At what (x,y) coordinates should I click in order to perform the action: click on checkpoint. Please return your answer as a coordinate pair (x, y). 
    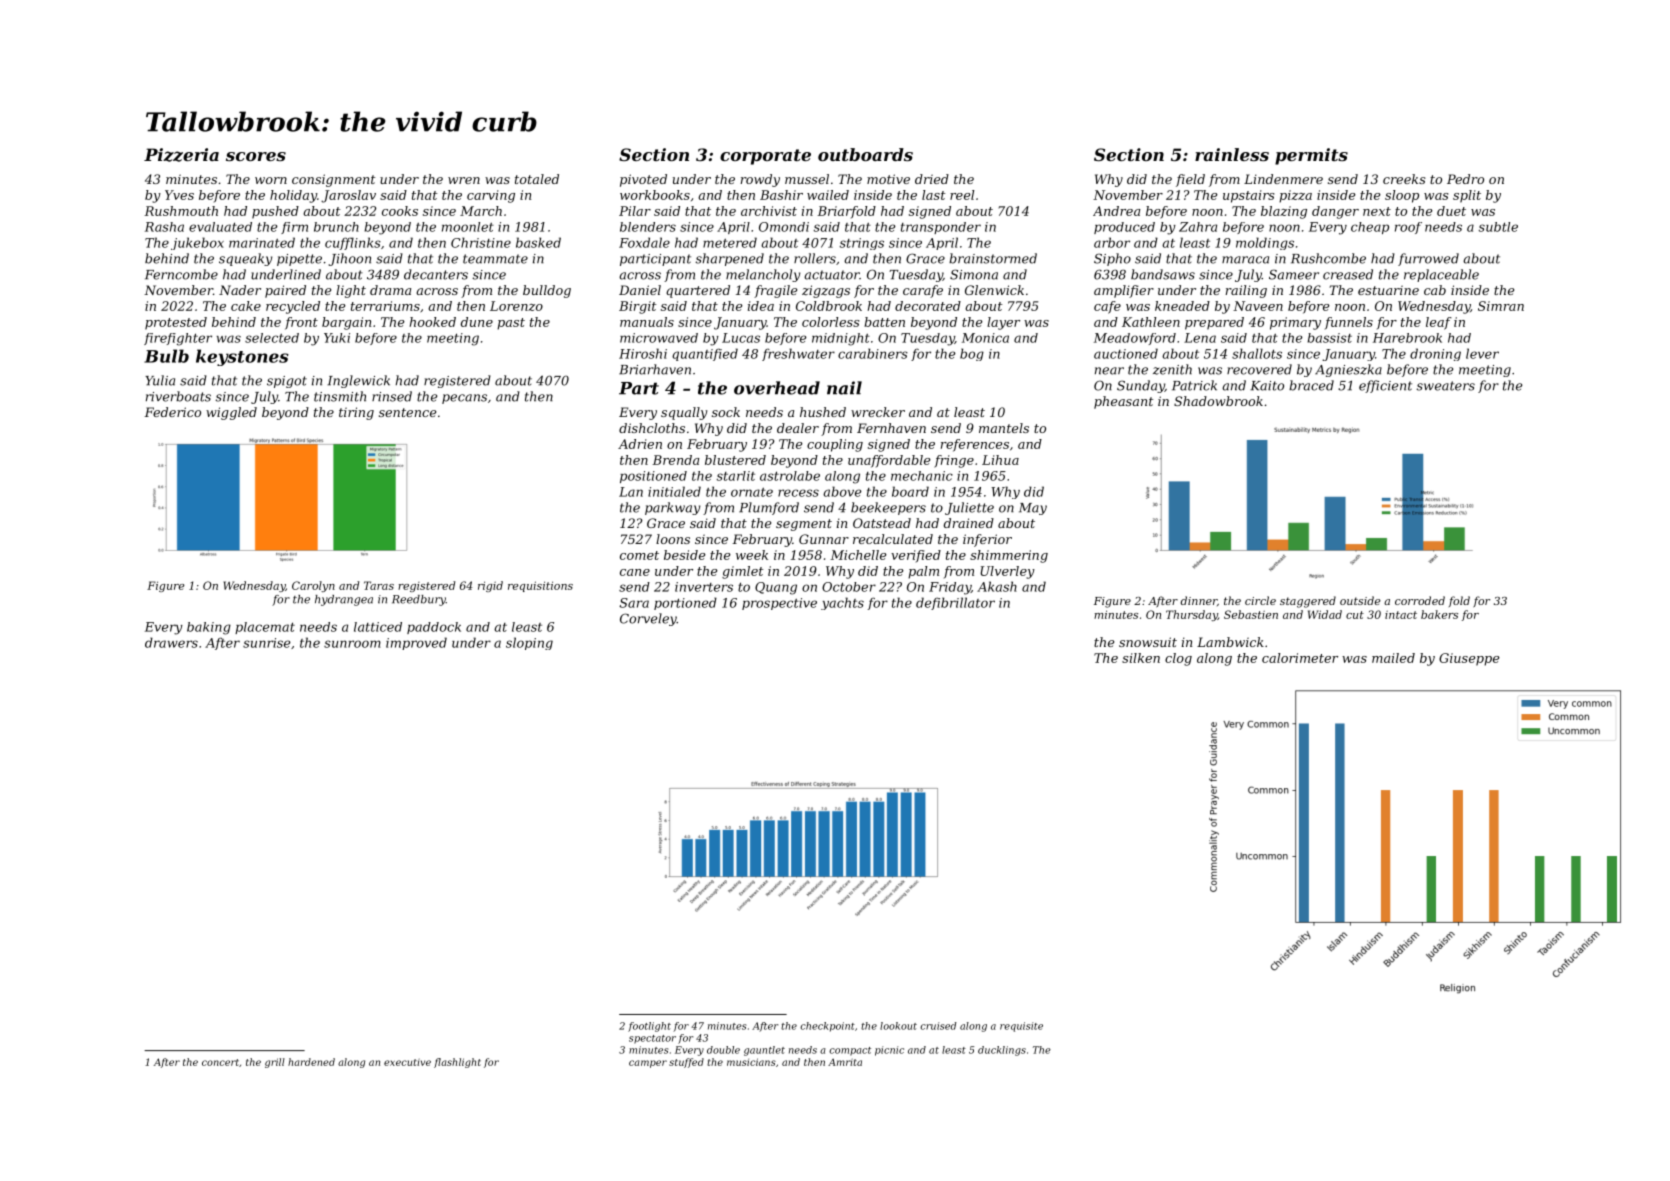
    Looking at the image, I should click on (827, 1027).
